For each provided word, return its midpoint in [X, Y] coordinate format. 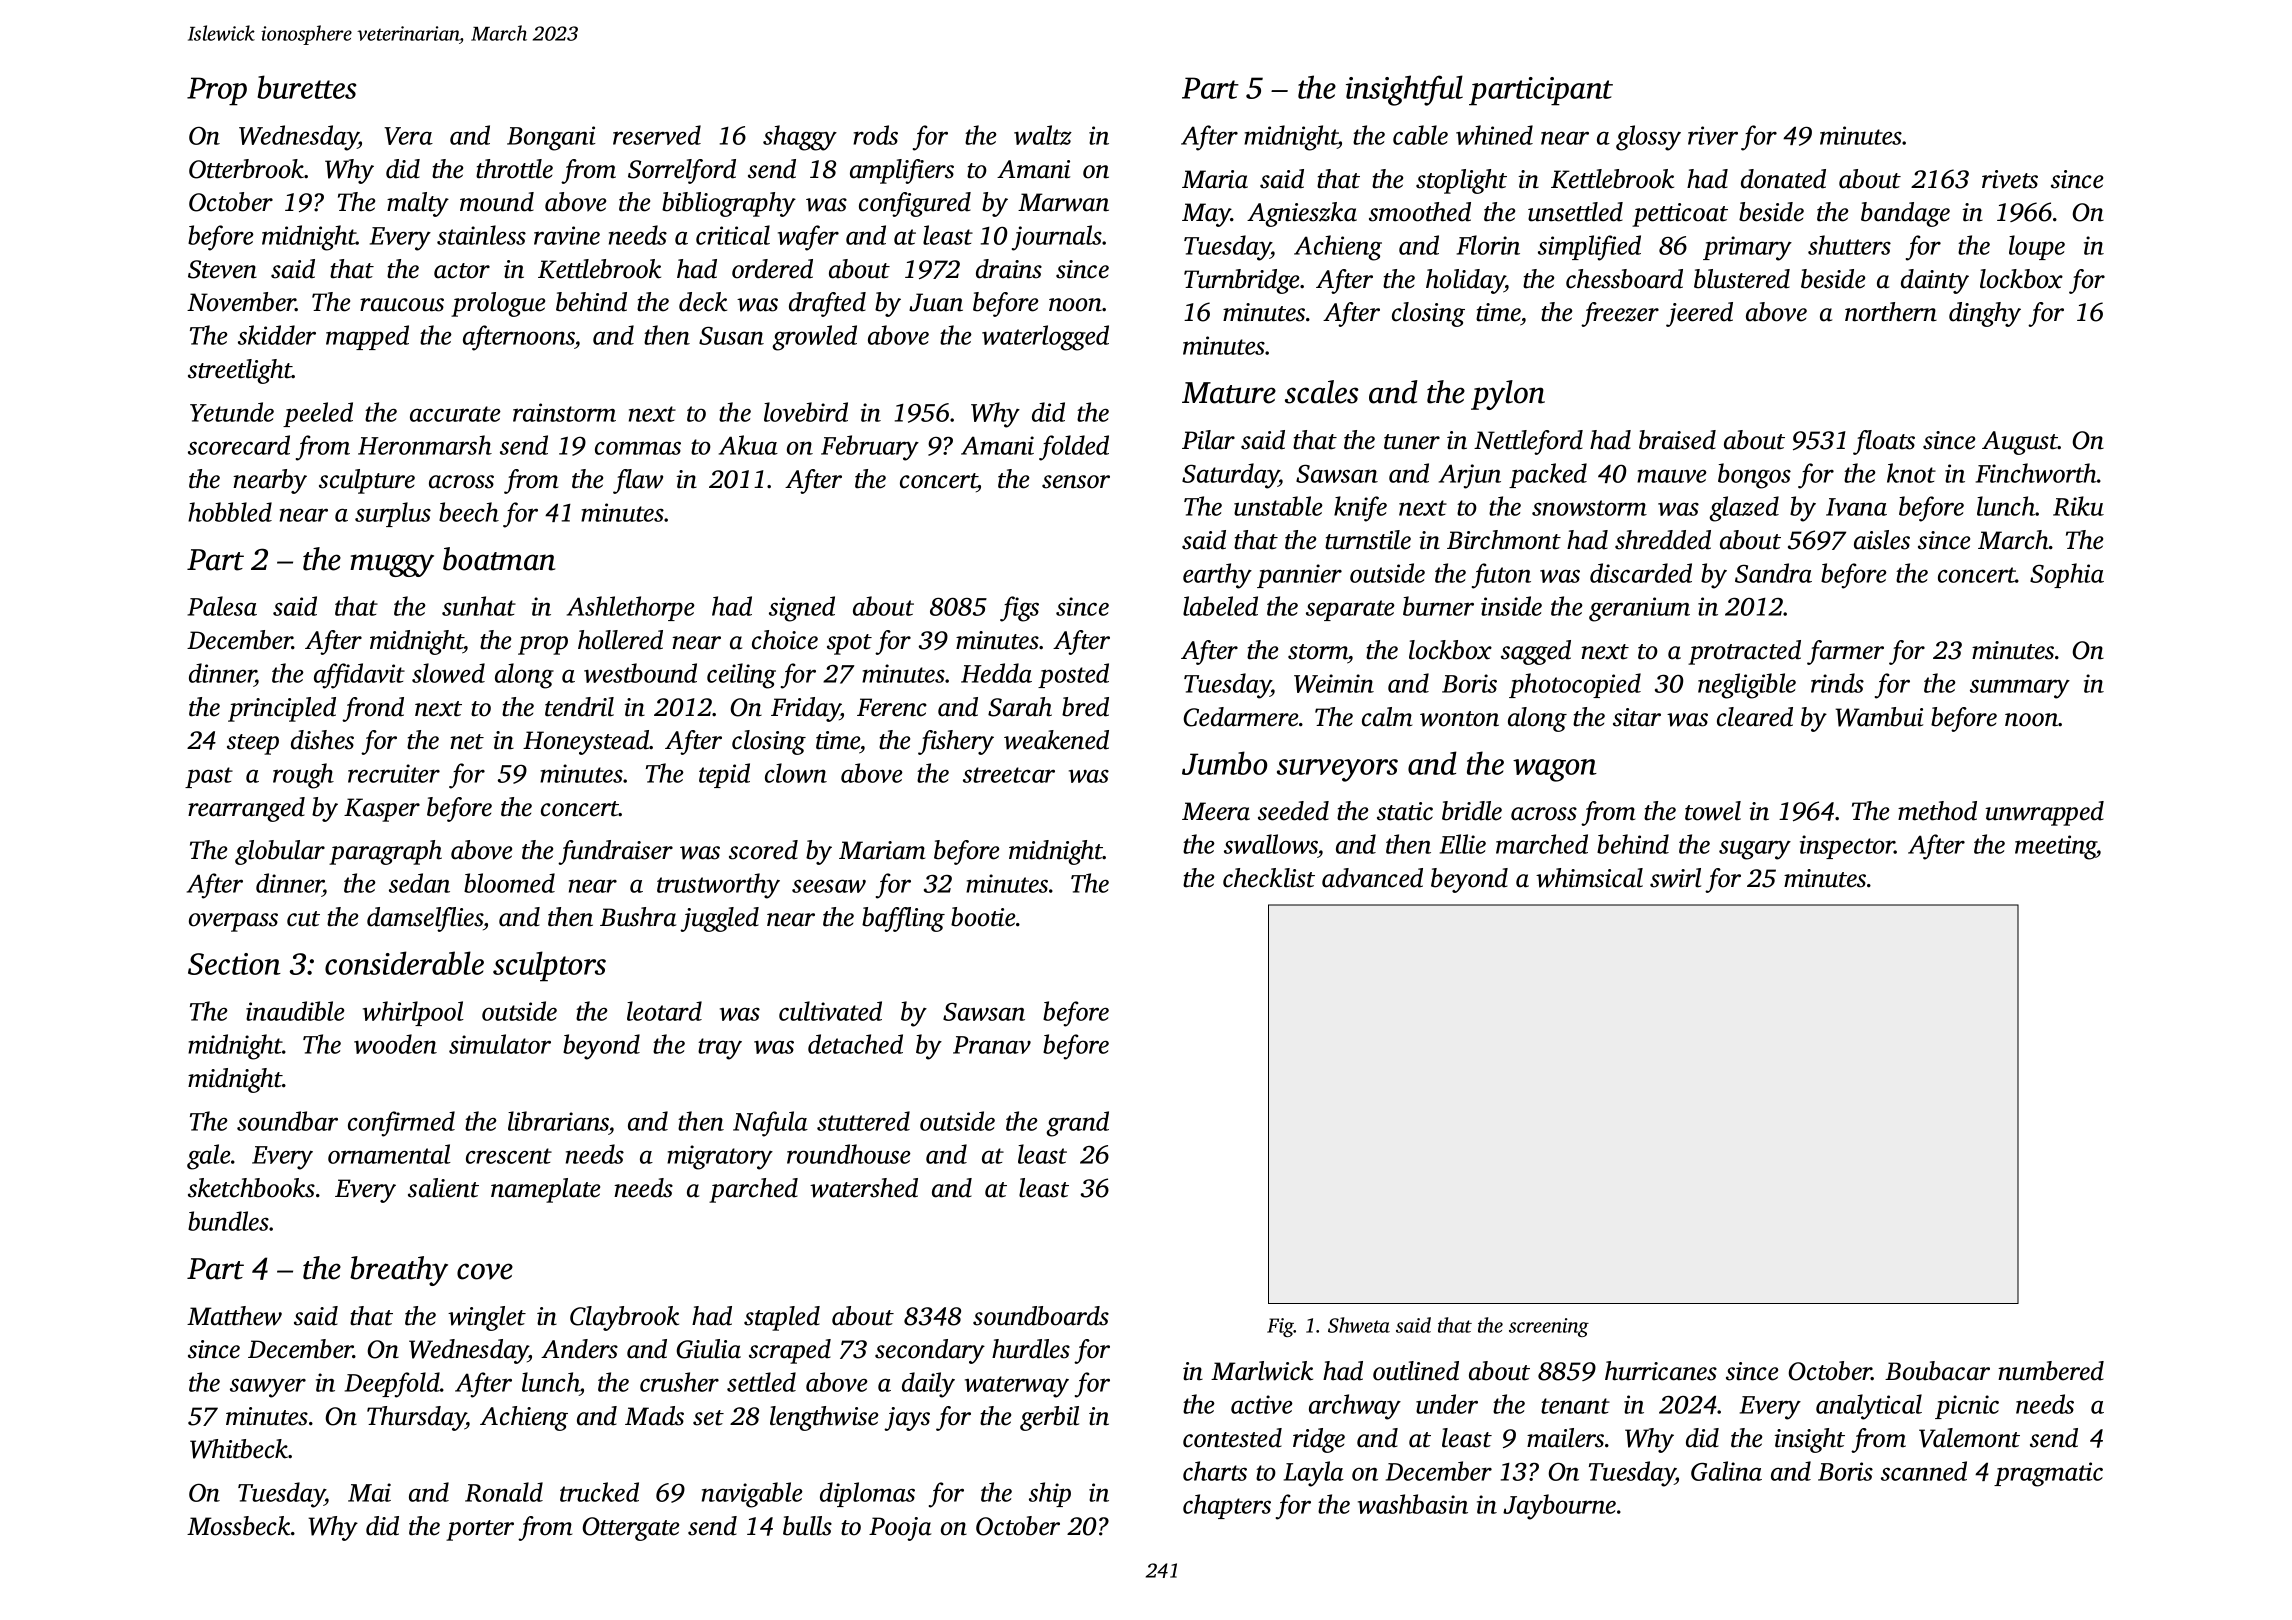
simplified [1589, 248]
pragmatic [2048, 1474]
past [209, 777]
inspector [1847, 847]
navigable [752, 1495]
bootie [983, 917]
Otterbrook [246, 169]
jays [907, 1419]
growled [814, 338]
